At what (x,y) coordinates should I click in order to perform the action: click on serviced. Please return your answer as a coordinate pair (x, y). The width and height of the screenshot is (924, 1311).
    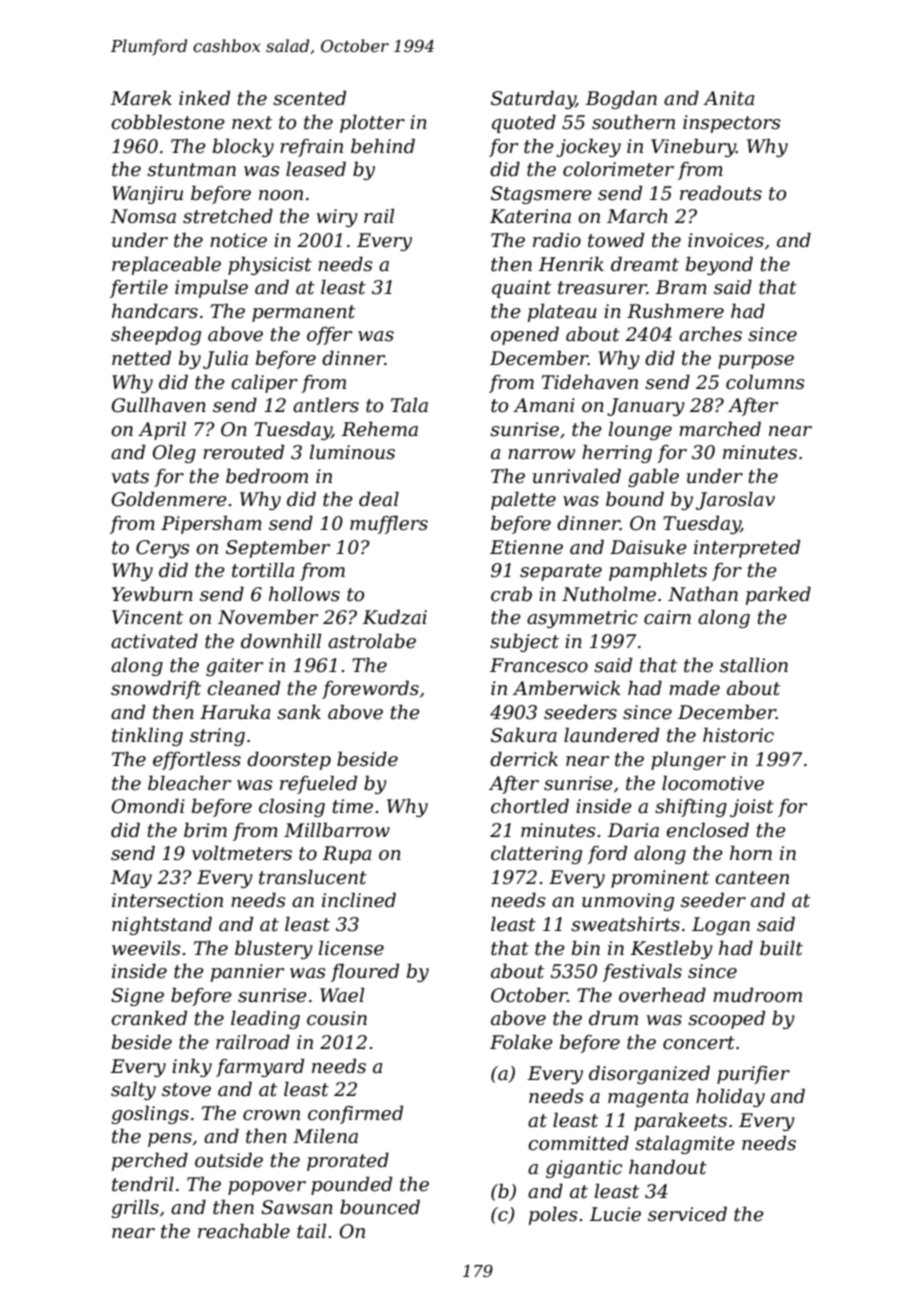
    Looking at the image, I should click on (687, 1214).
